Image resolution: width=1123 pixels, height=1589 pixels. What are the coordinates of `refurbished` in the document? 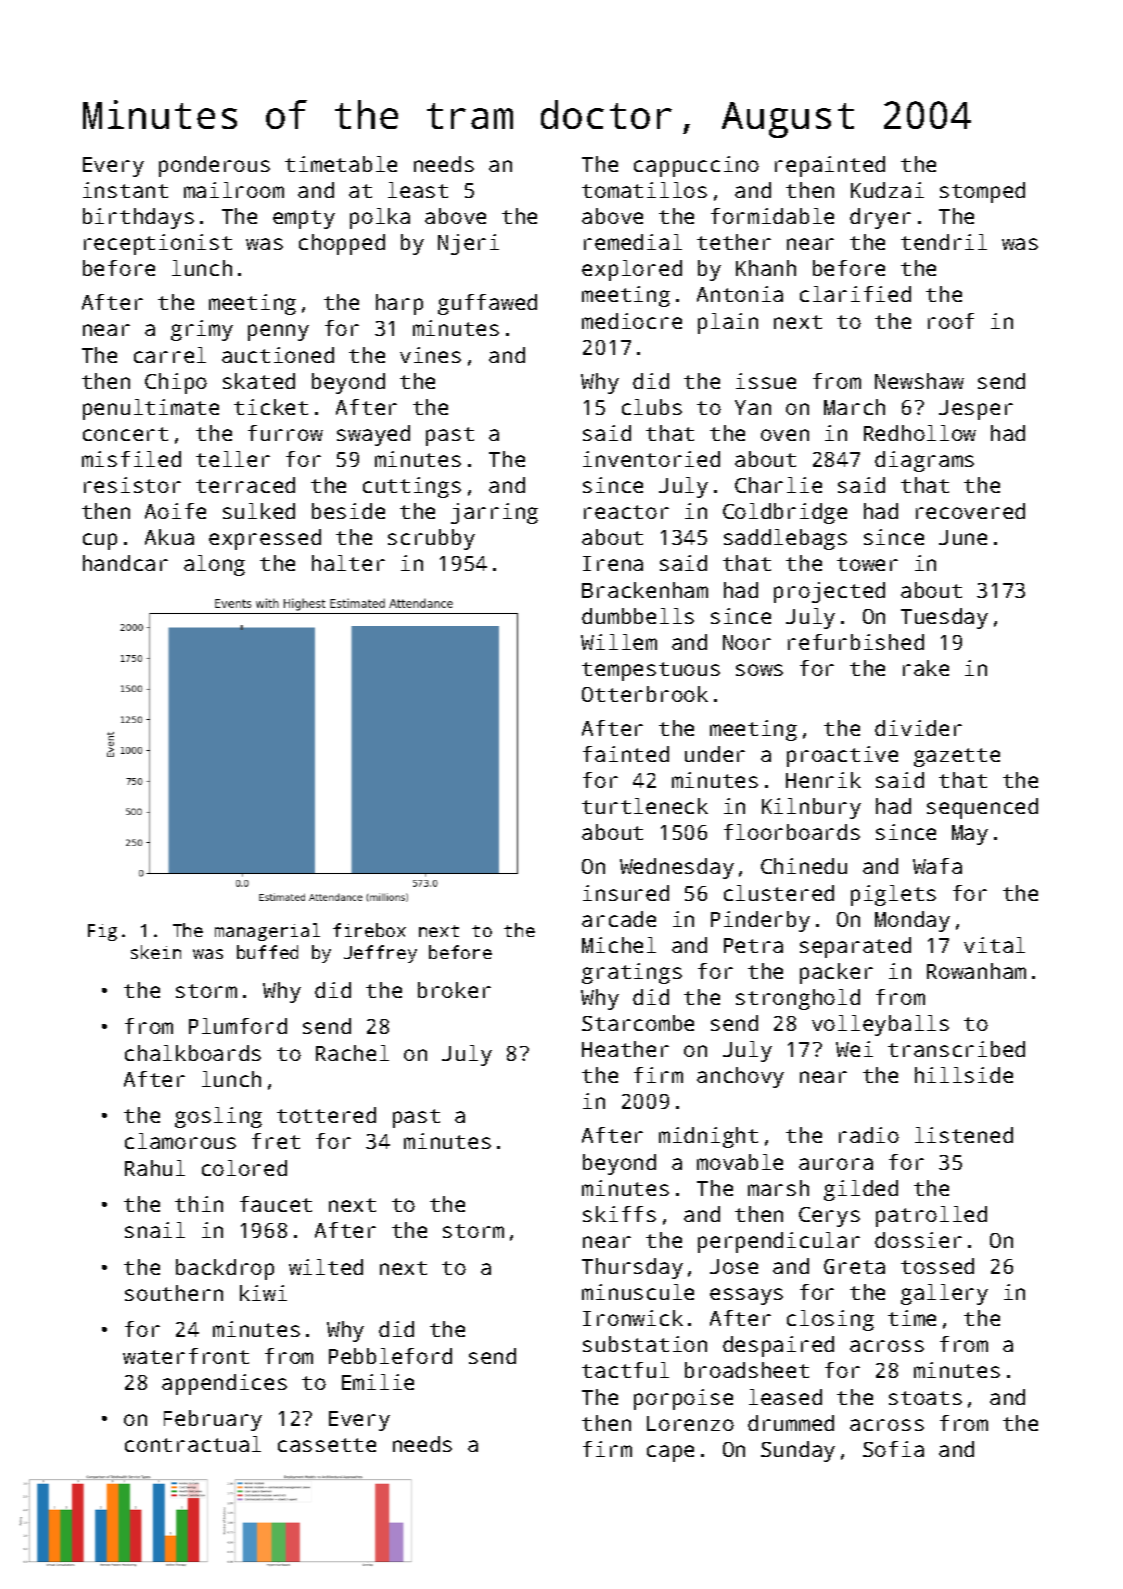 It's located at (856, 642).
